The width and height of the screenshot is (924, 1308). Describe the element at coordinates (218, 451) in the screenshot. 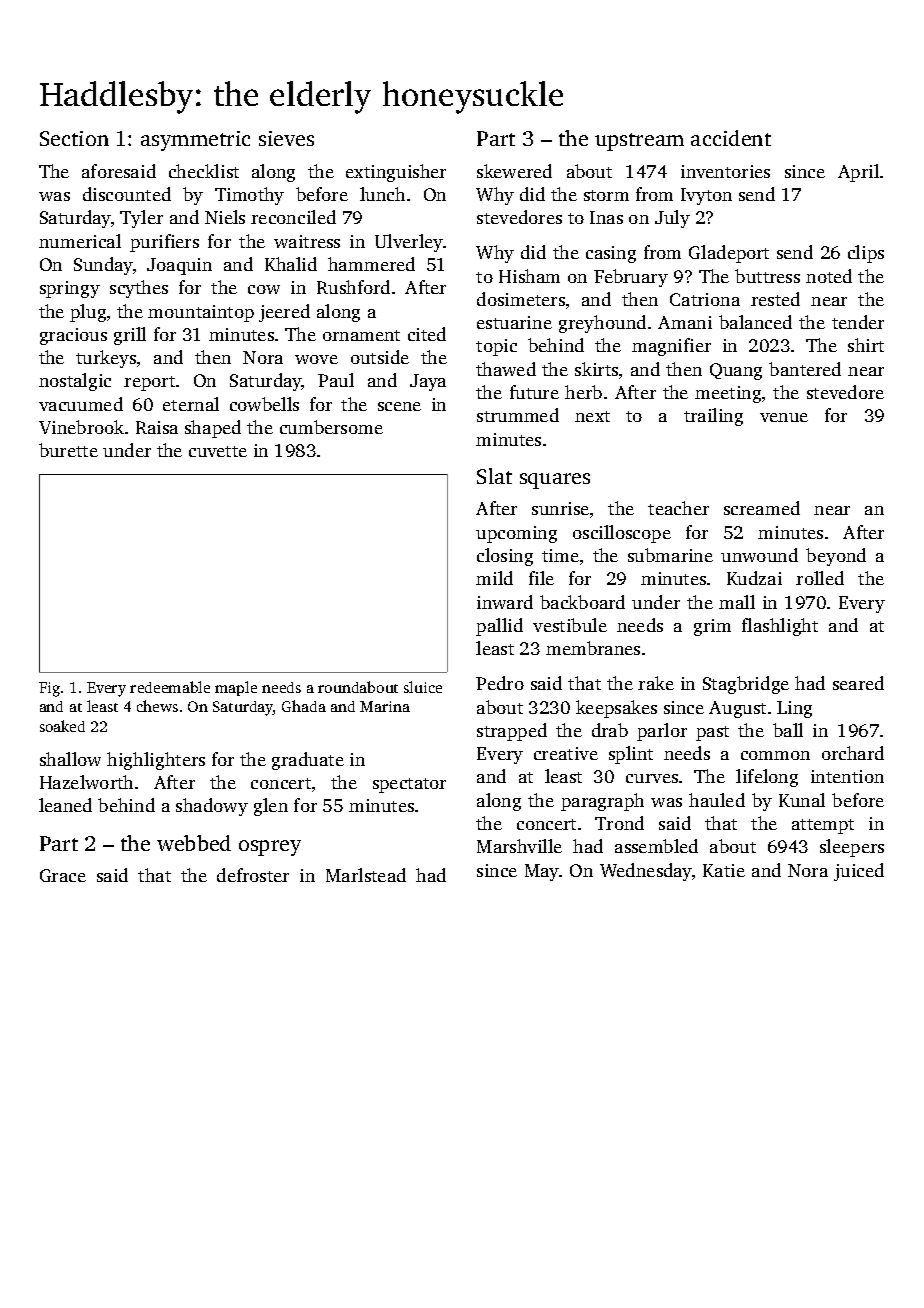

I see `cuvette` at that location.
